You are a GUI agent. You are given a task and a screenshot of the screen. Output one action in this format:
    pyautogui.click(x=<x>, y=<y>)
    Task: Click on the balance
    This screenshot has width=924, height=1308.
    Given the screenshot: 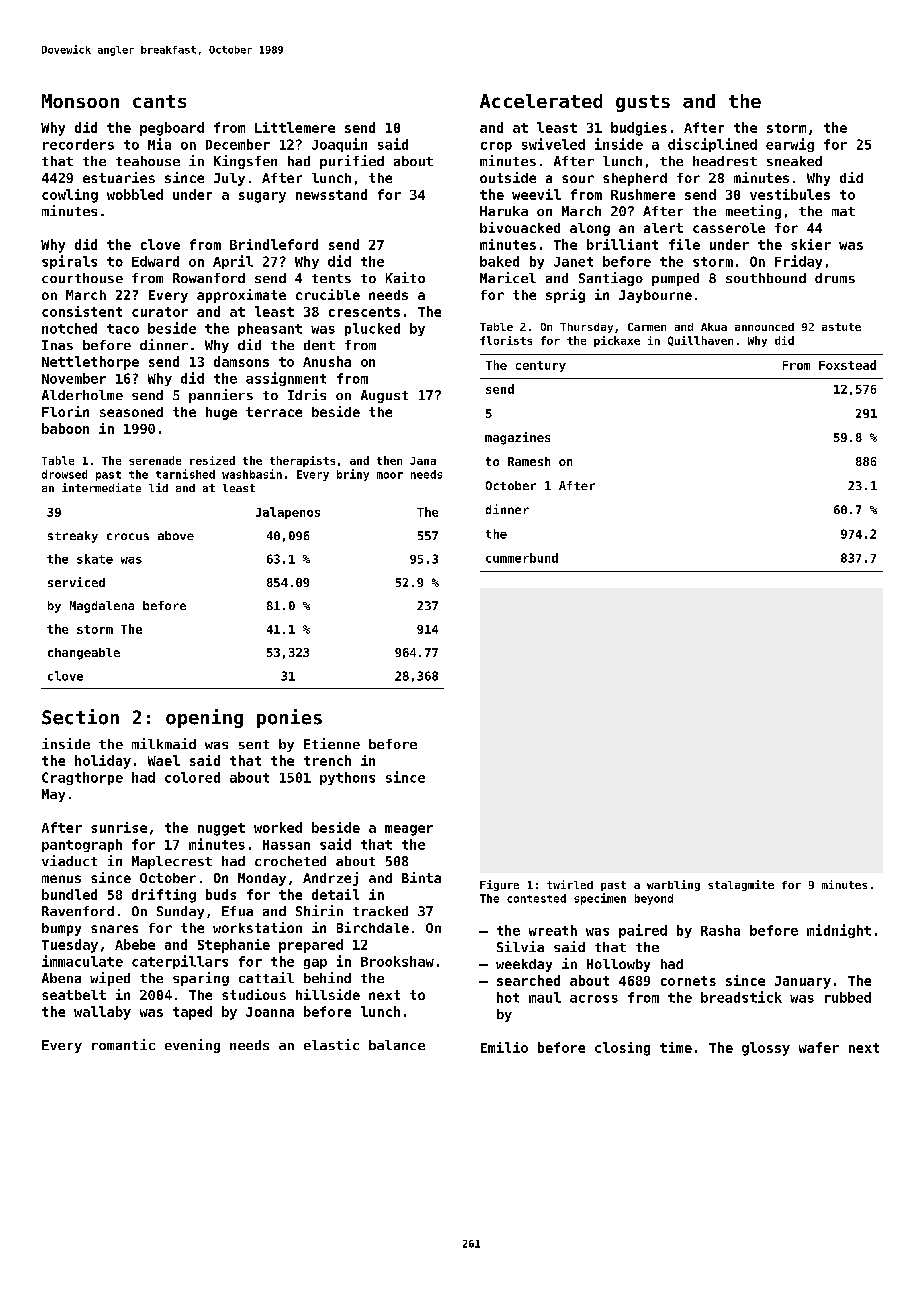 What is the action you would take?
    pyautogui.click(x=397, y=1045)
